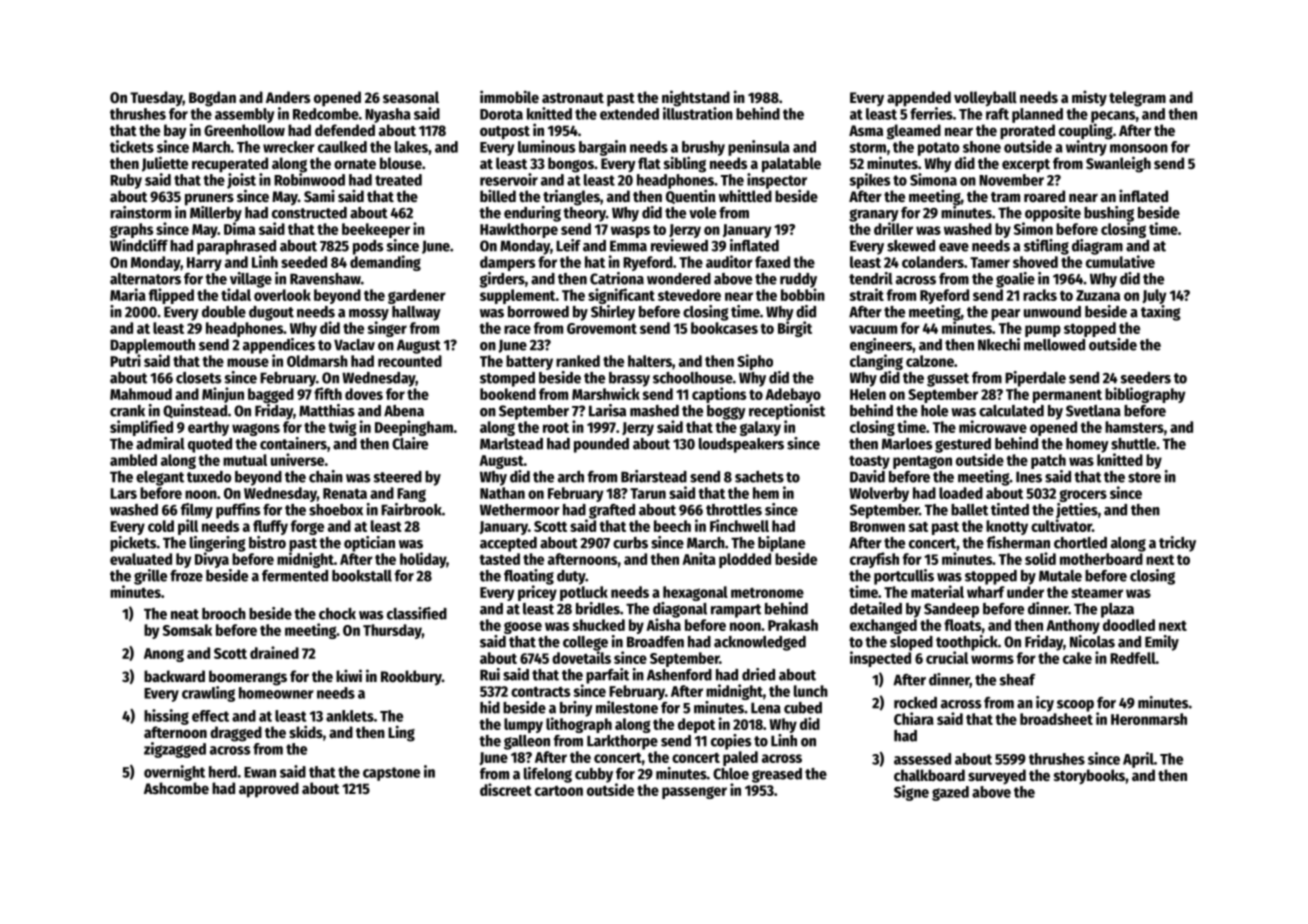 This image has height=924, width=1308. What do you see at coordinates (1137, 99) in the image?
I see `telegram` at bounding box center [1137, 99].
